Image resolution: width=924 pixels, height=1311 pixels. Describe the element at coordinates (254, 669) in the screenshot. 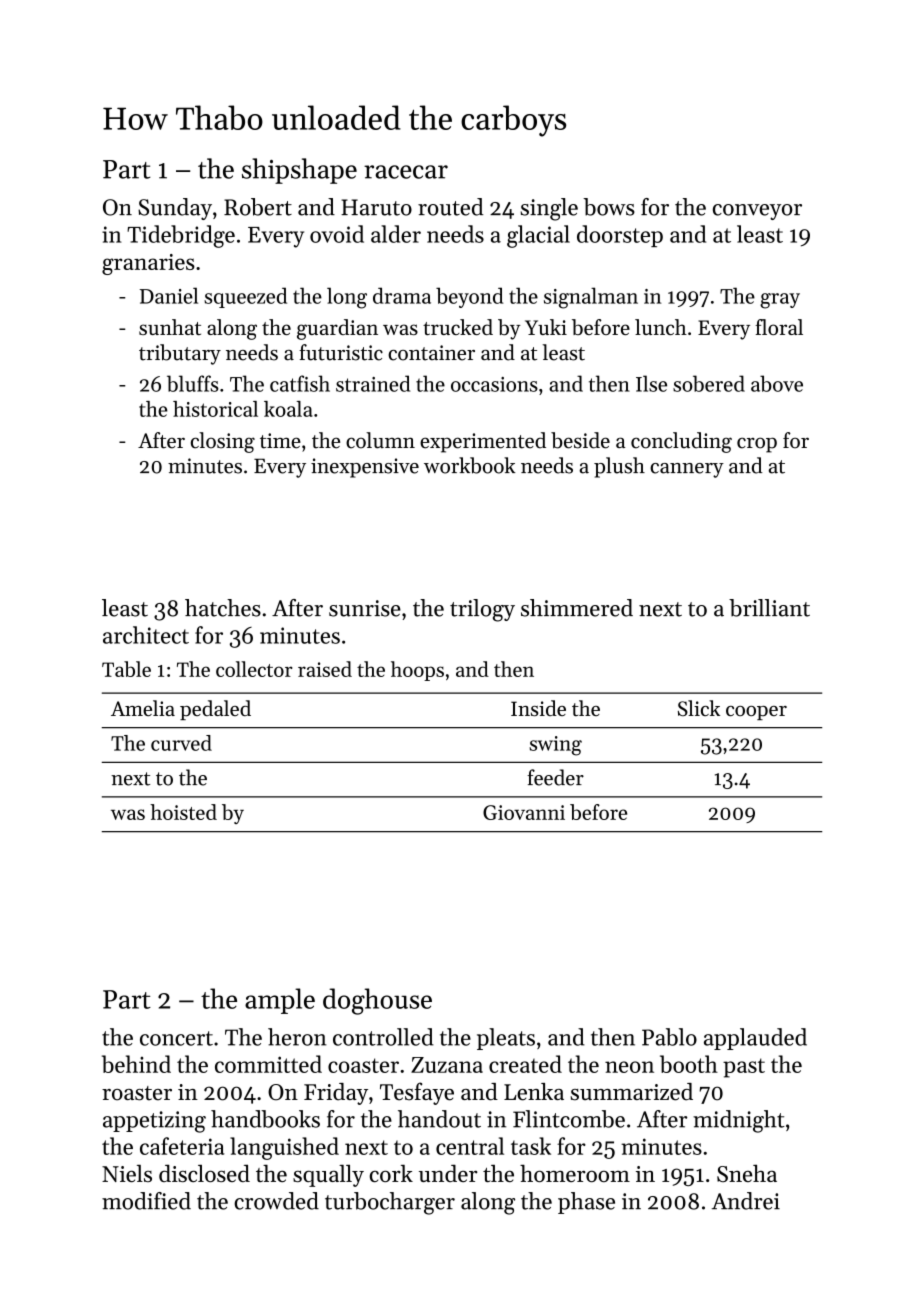

I see `collector` at that location.
